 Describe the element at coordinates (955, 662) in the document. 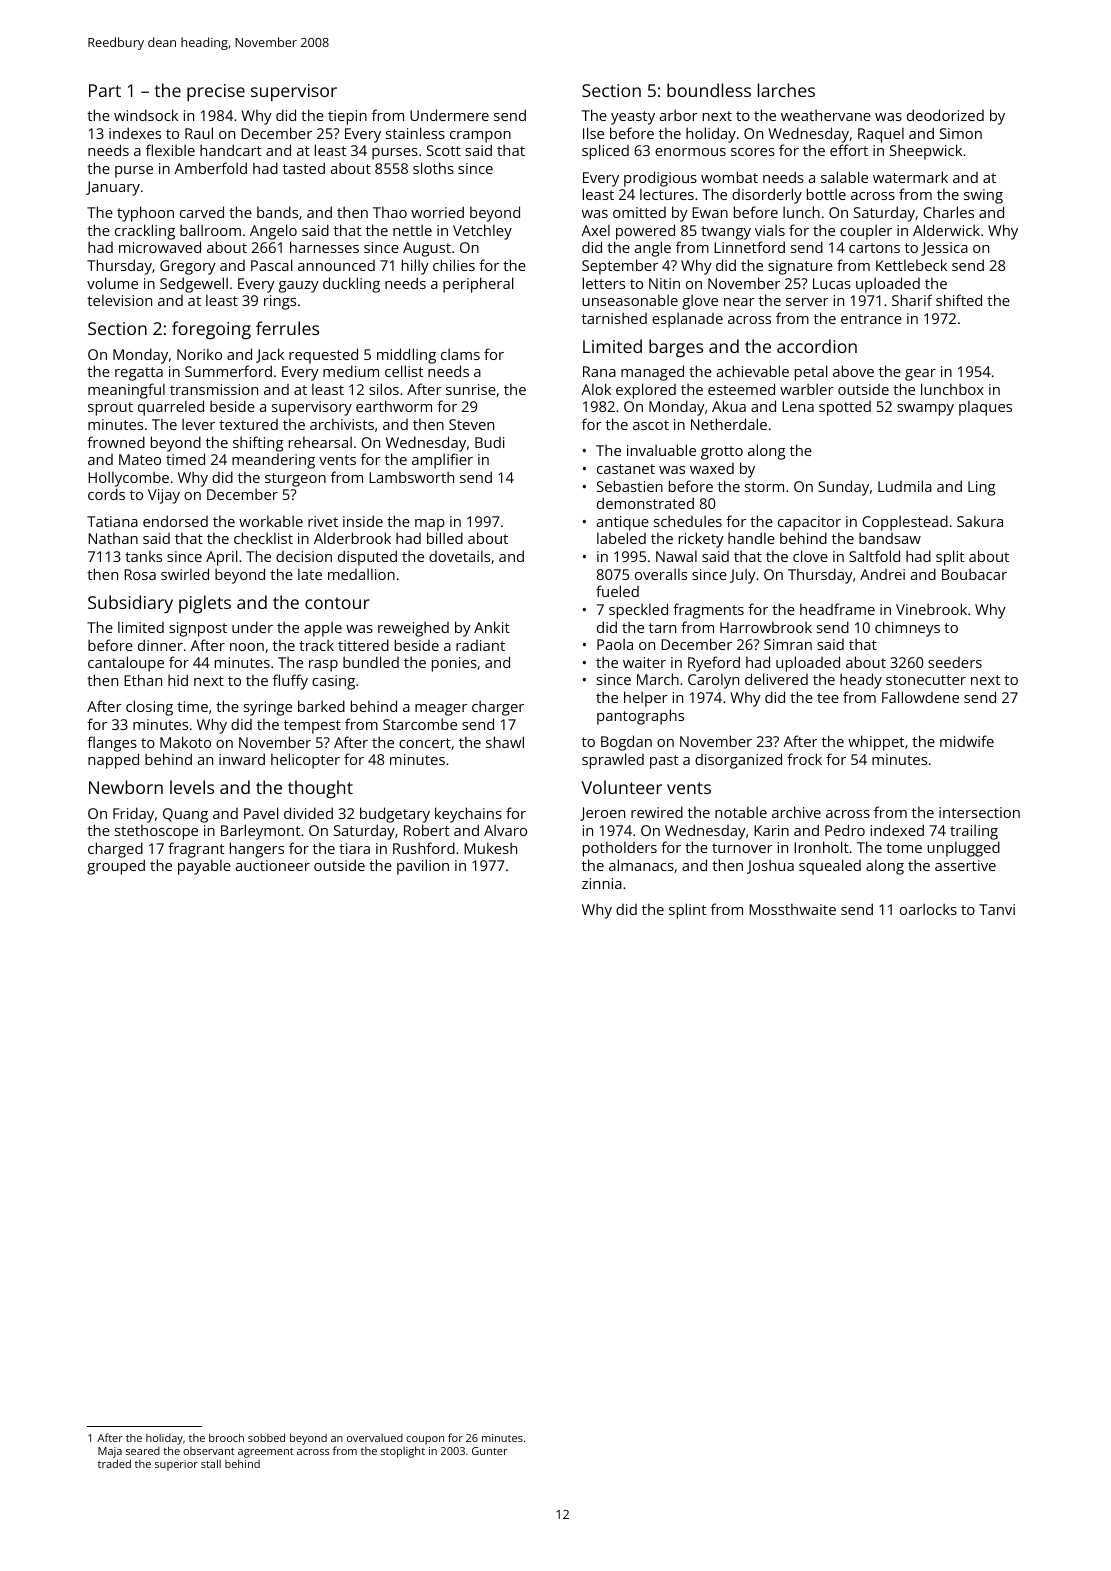

I see `seeders` at that location.
